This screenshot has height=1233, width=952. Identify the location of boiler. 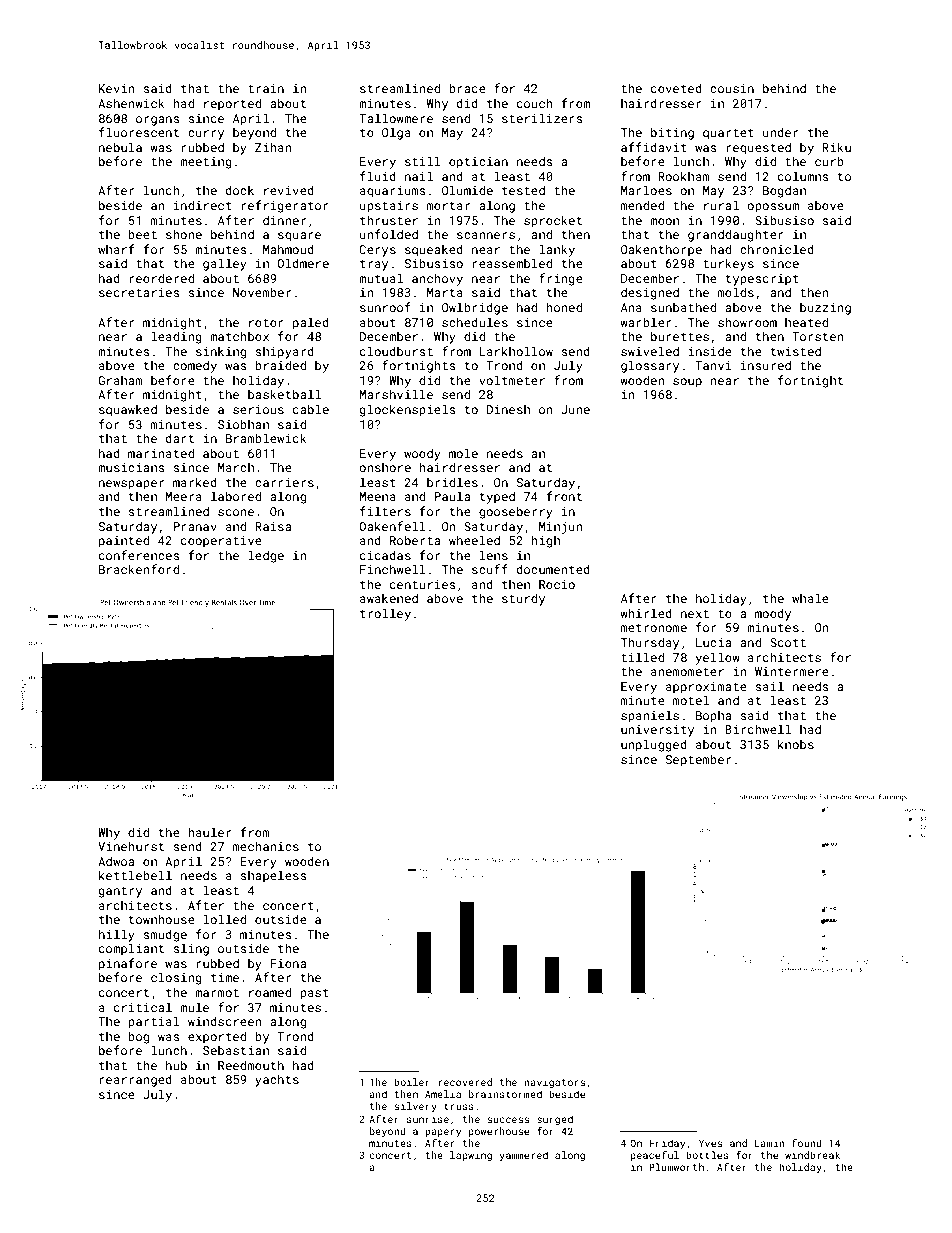
(412, 1082).
